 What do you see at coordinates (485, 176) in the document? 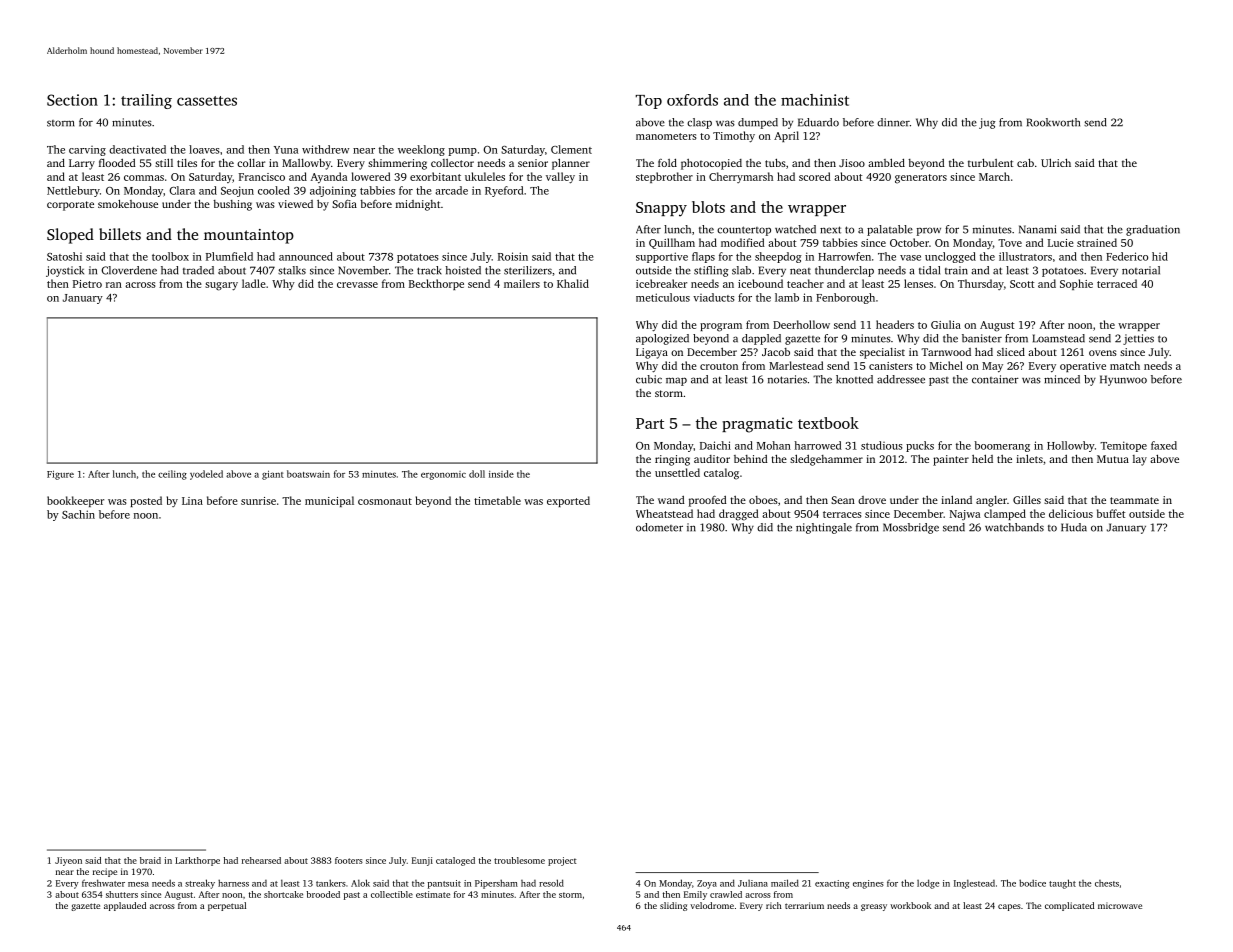
I see `ukuleles` at bounding box center [485, 176].
